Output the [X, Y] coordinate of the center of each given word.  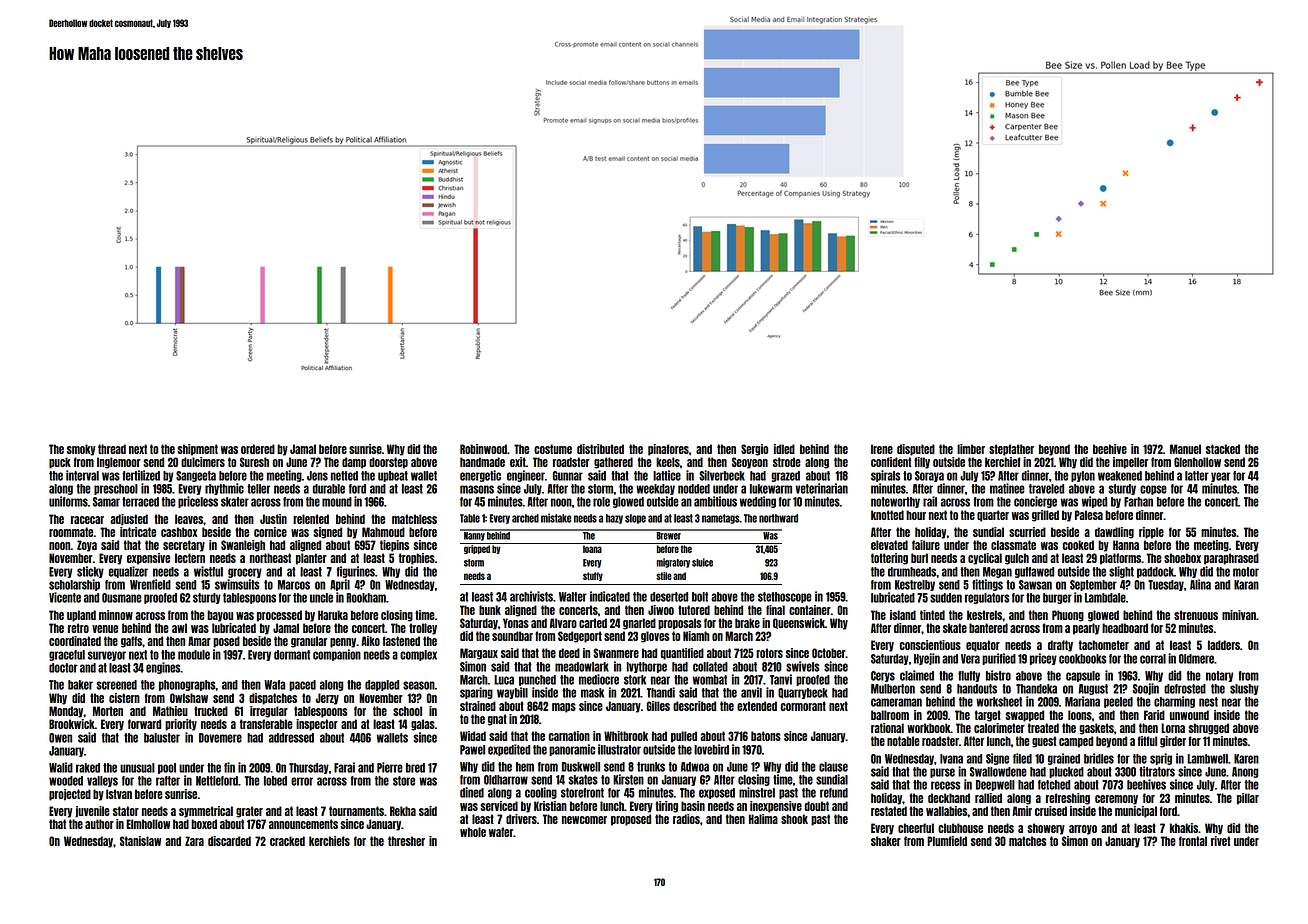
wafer [501, 832]
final [775, 610]
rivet [1220, 841]
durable [329, 489]
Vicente [65, 597]
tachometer [1104, 645]
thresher [406, 841]
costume [553, 449]
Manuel [1185, 449]
